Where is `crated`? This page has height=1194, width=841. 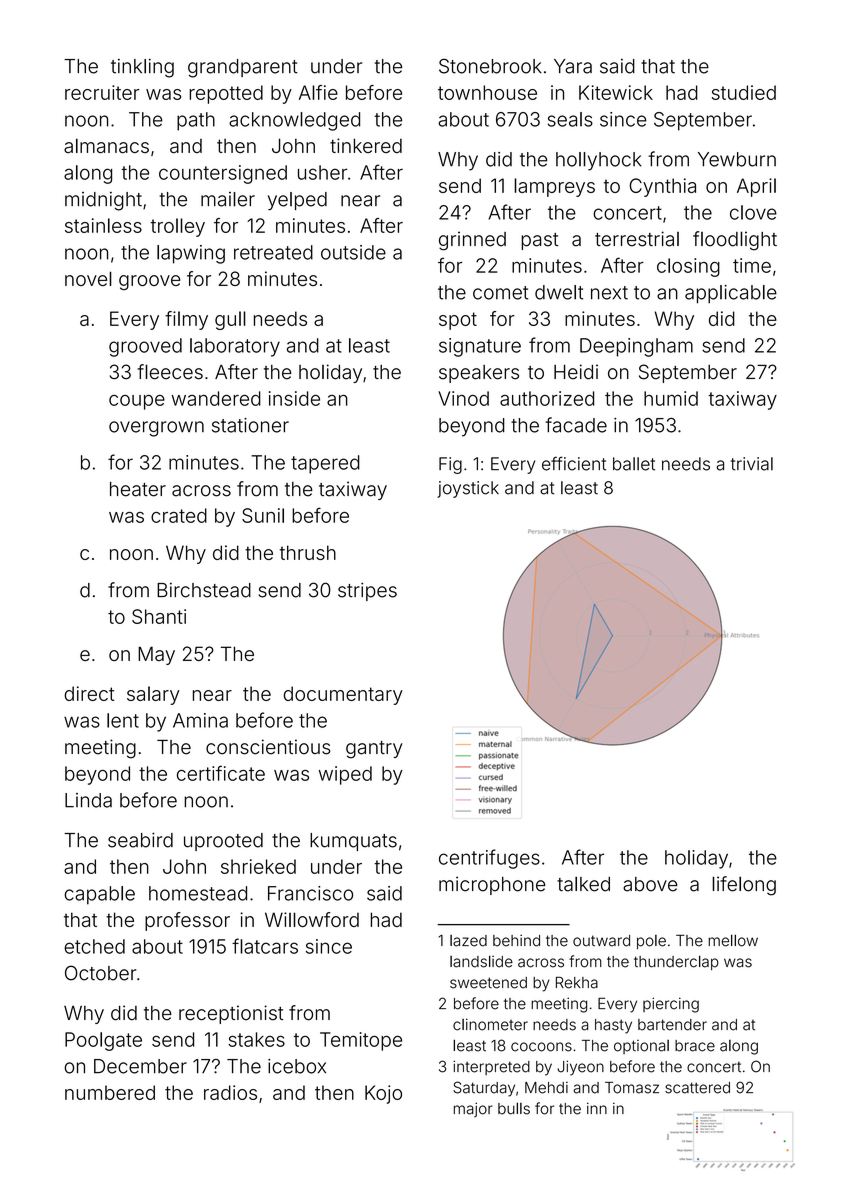 crated is located at coordinates (179, 515).
